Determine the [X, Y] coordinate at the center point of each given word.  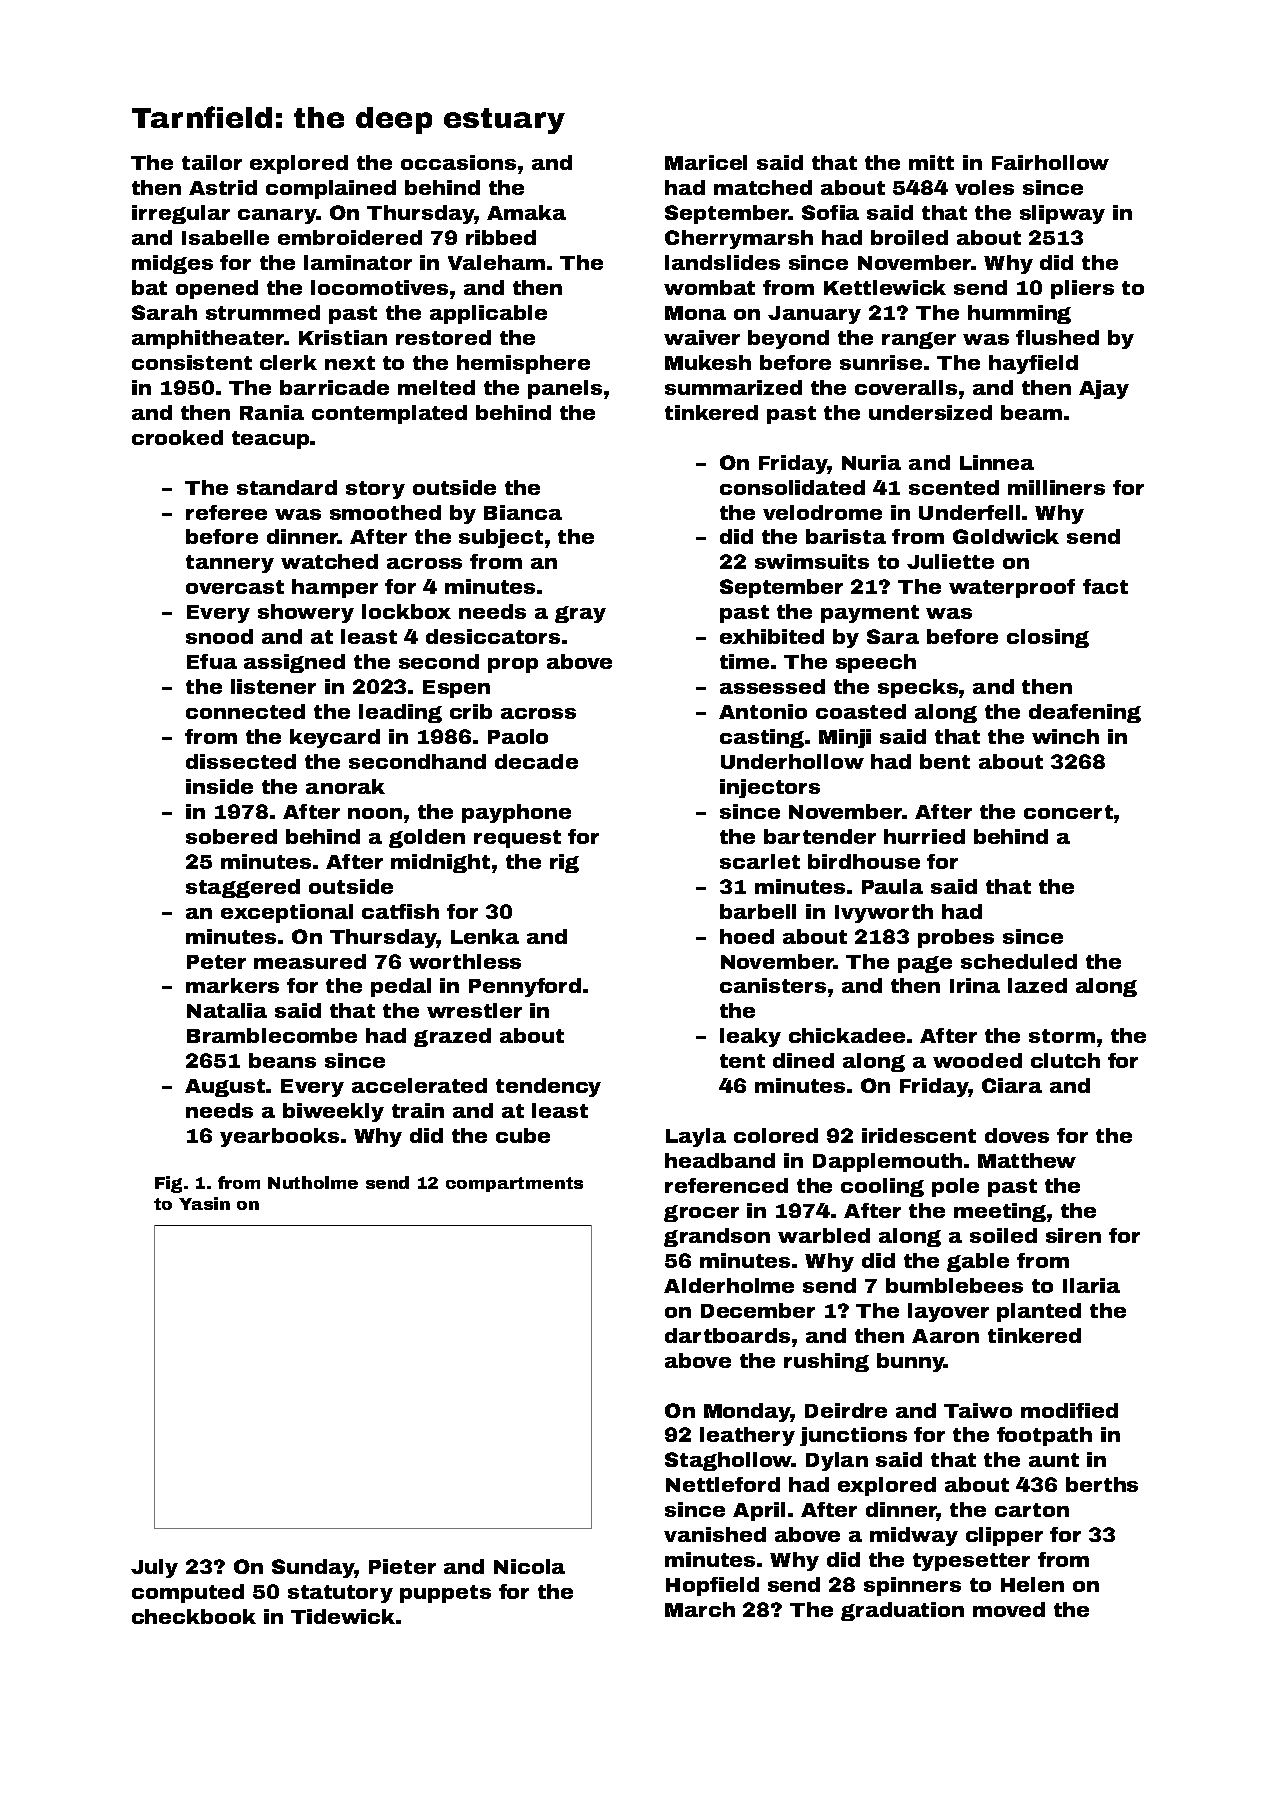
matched [763, 187]
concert [1068, 812]
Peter [216, 962]
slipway [1062, 214]
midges [172, 264]
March [700, 1609]
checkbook [194, 1616]
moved [1009, 1609]
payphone [516, 813]
